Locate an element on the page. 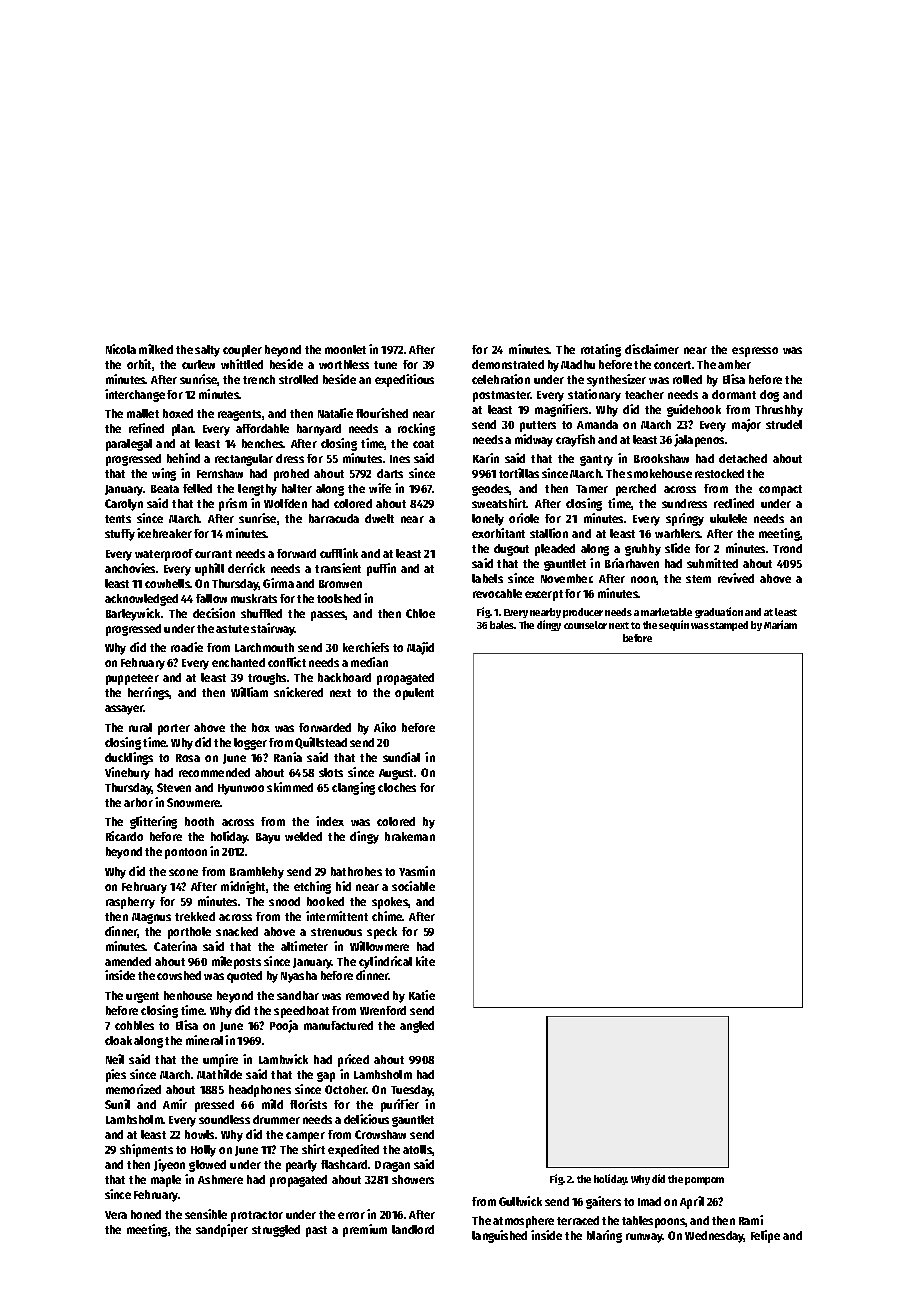 The width and height of the document is (908, 1316). bathrobes is located at coordinates (356, 871).
